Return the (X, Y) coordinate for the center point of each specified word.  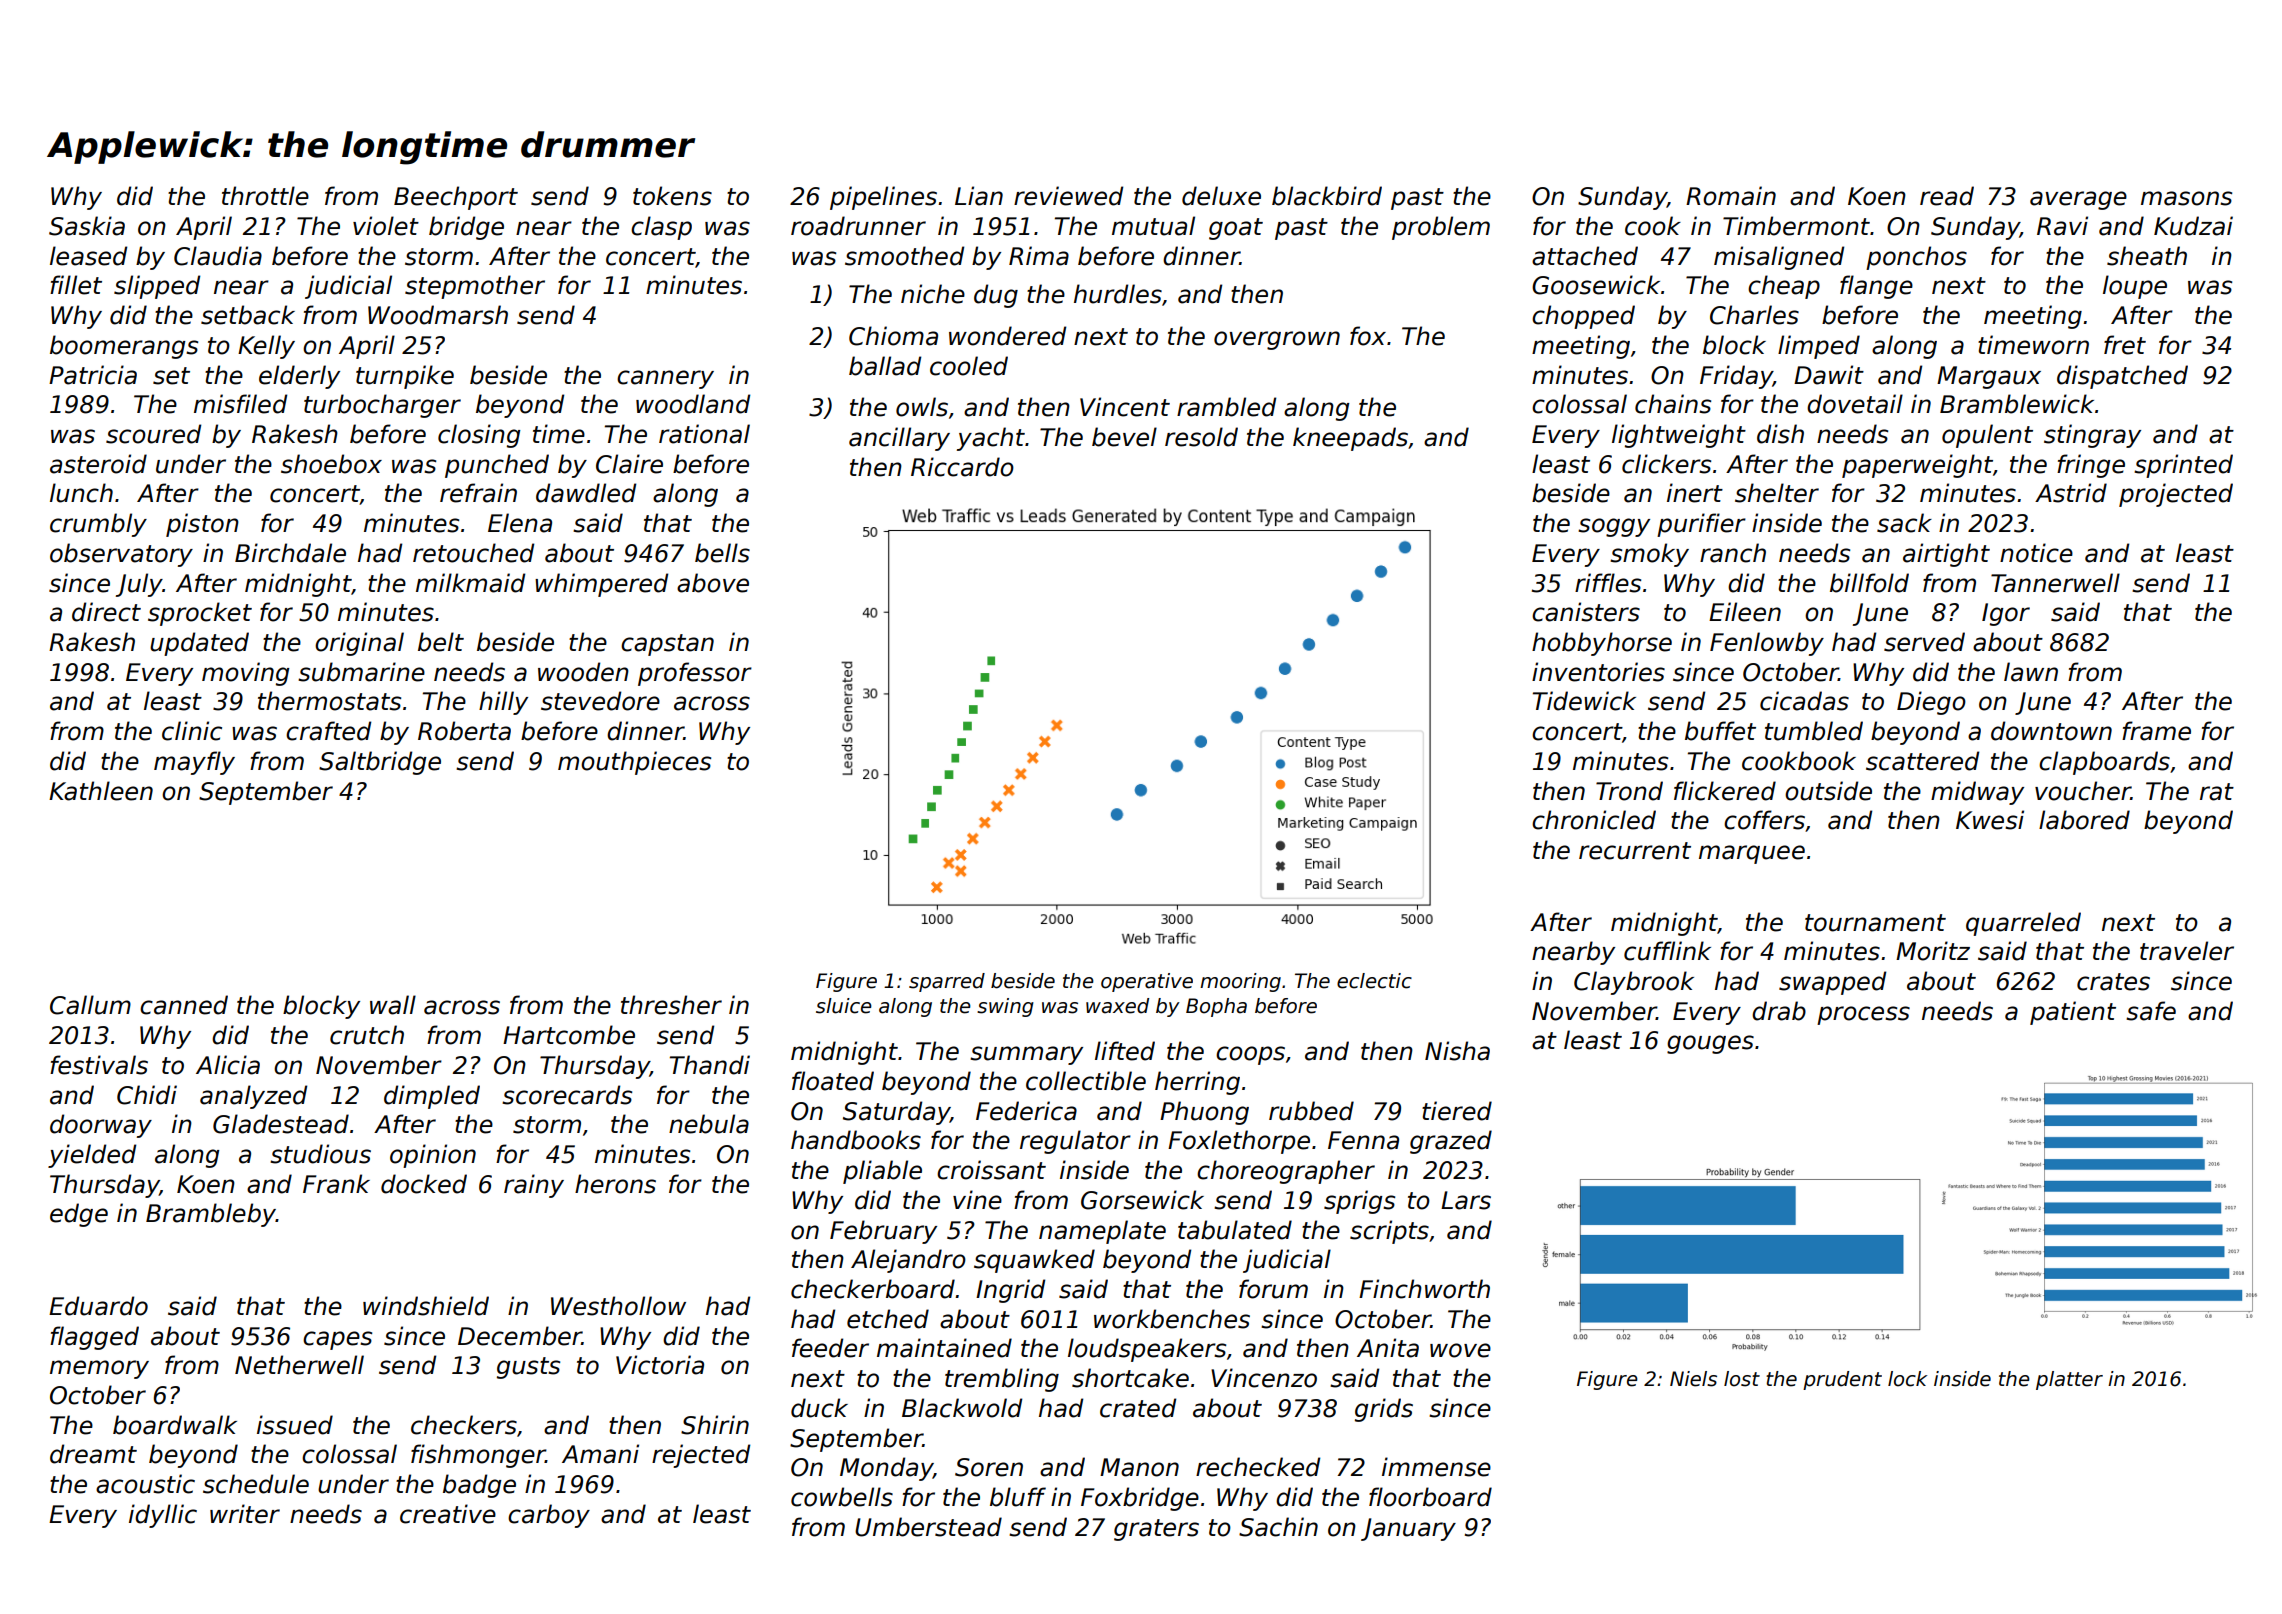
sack (1904, 523)
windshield (426, 1306)
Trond (1629, 791)
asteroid (98, 464)
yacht (991, 439)
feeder (830, 1348)
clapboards (2104, 763)
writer (245, 1514)
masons (2186, 198)
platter (2069, 1380)
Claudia (218, 256)
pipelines (883, 198)
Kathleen (101, 791)
